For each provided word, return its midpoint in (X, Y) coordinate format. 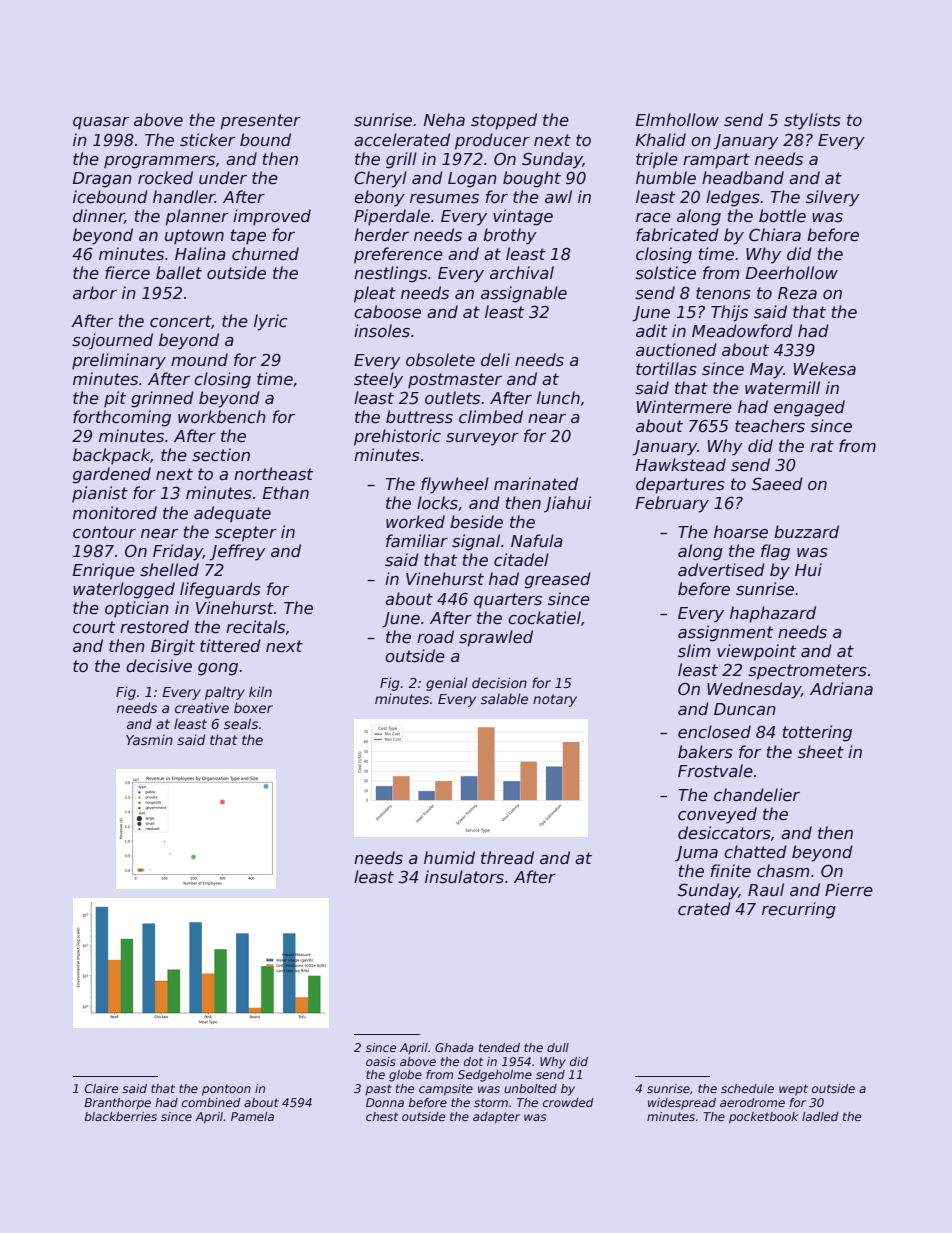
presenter (260, 122)
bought (532, 179)
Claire (101, 1088)
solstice (665, 273)
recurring (799, 910)
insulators (464, 877)
